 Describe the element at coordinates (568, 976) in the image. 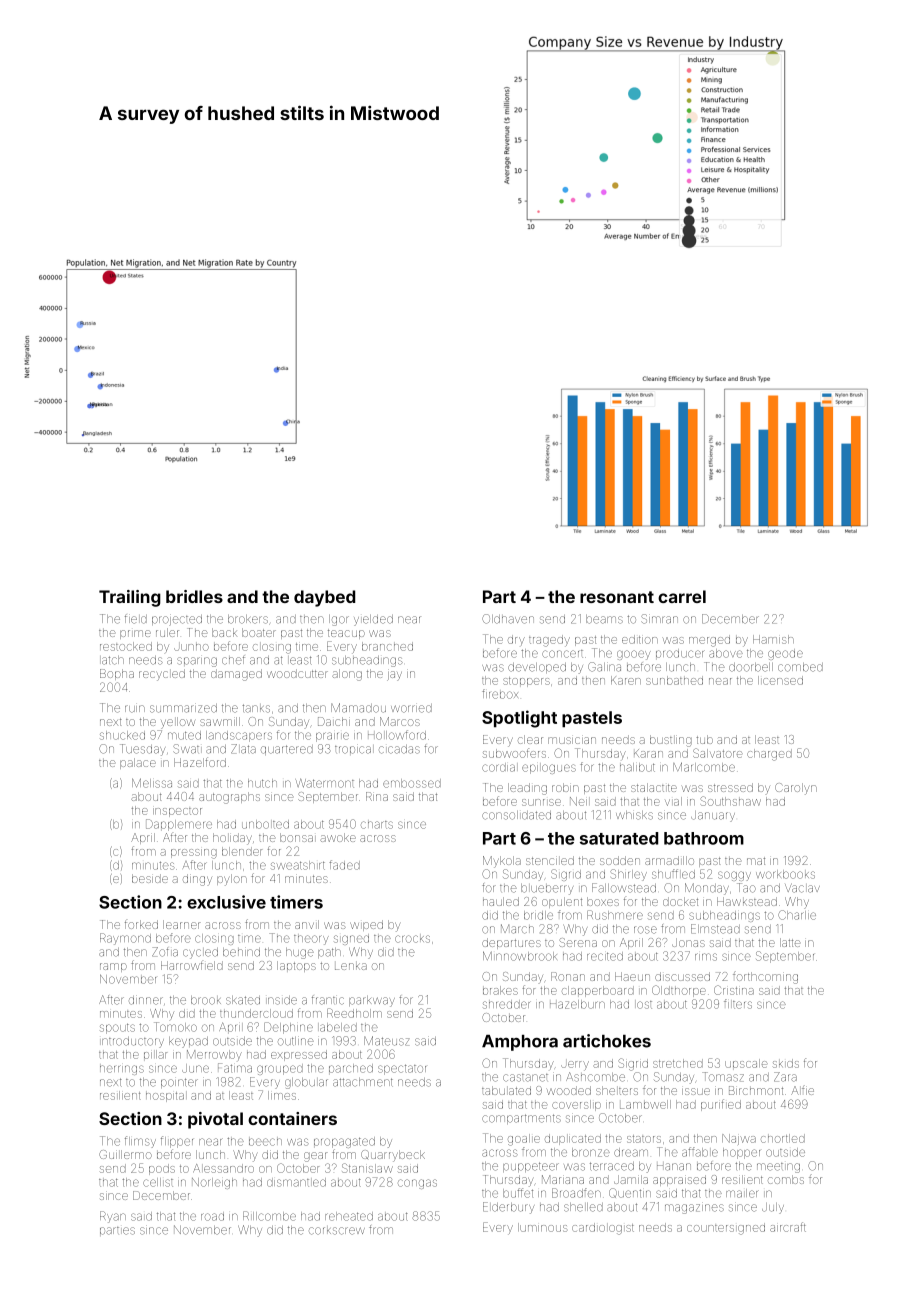

I see `Ronan` at that location.
